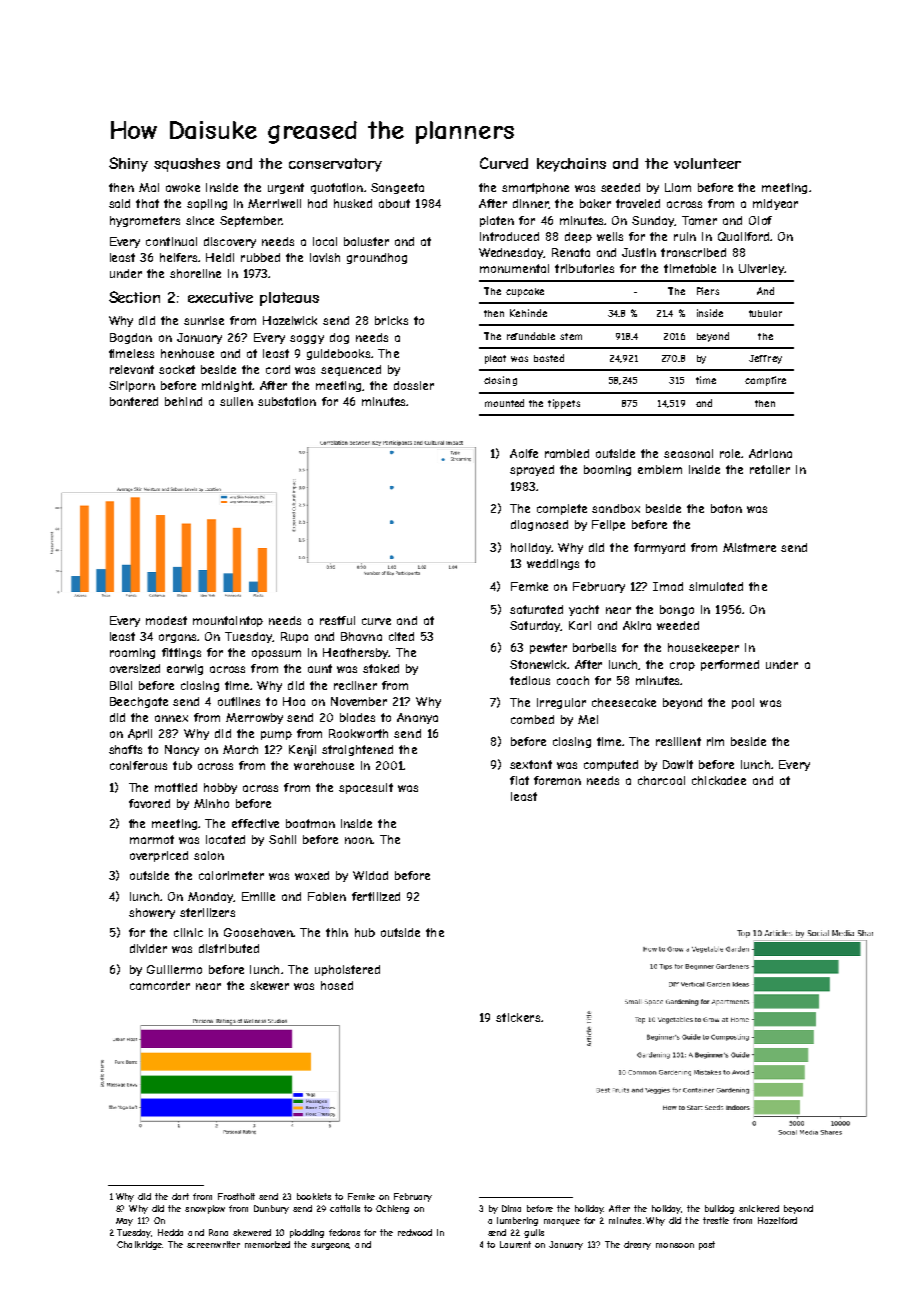  What do you see at coordinates (534, 1233) in the document?
I see `gulls` at bounding box center [534, 1233].
